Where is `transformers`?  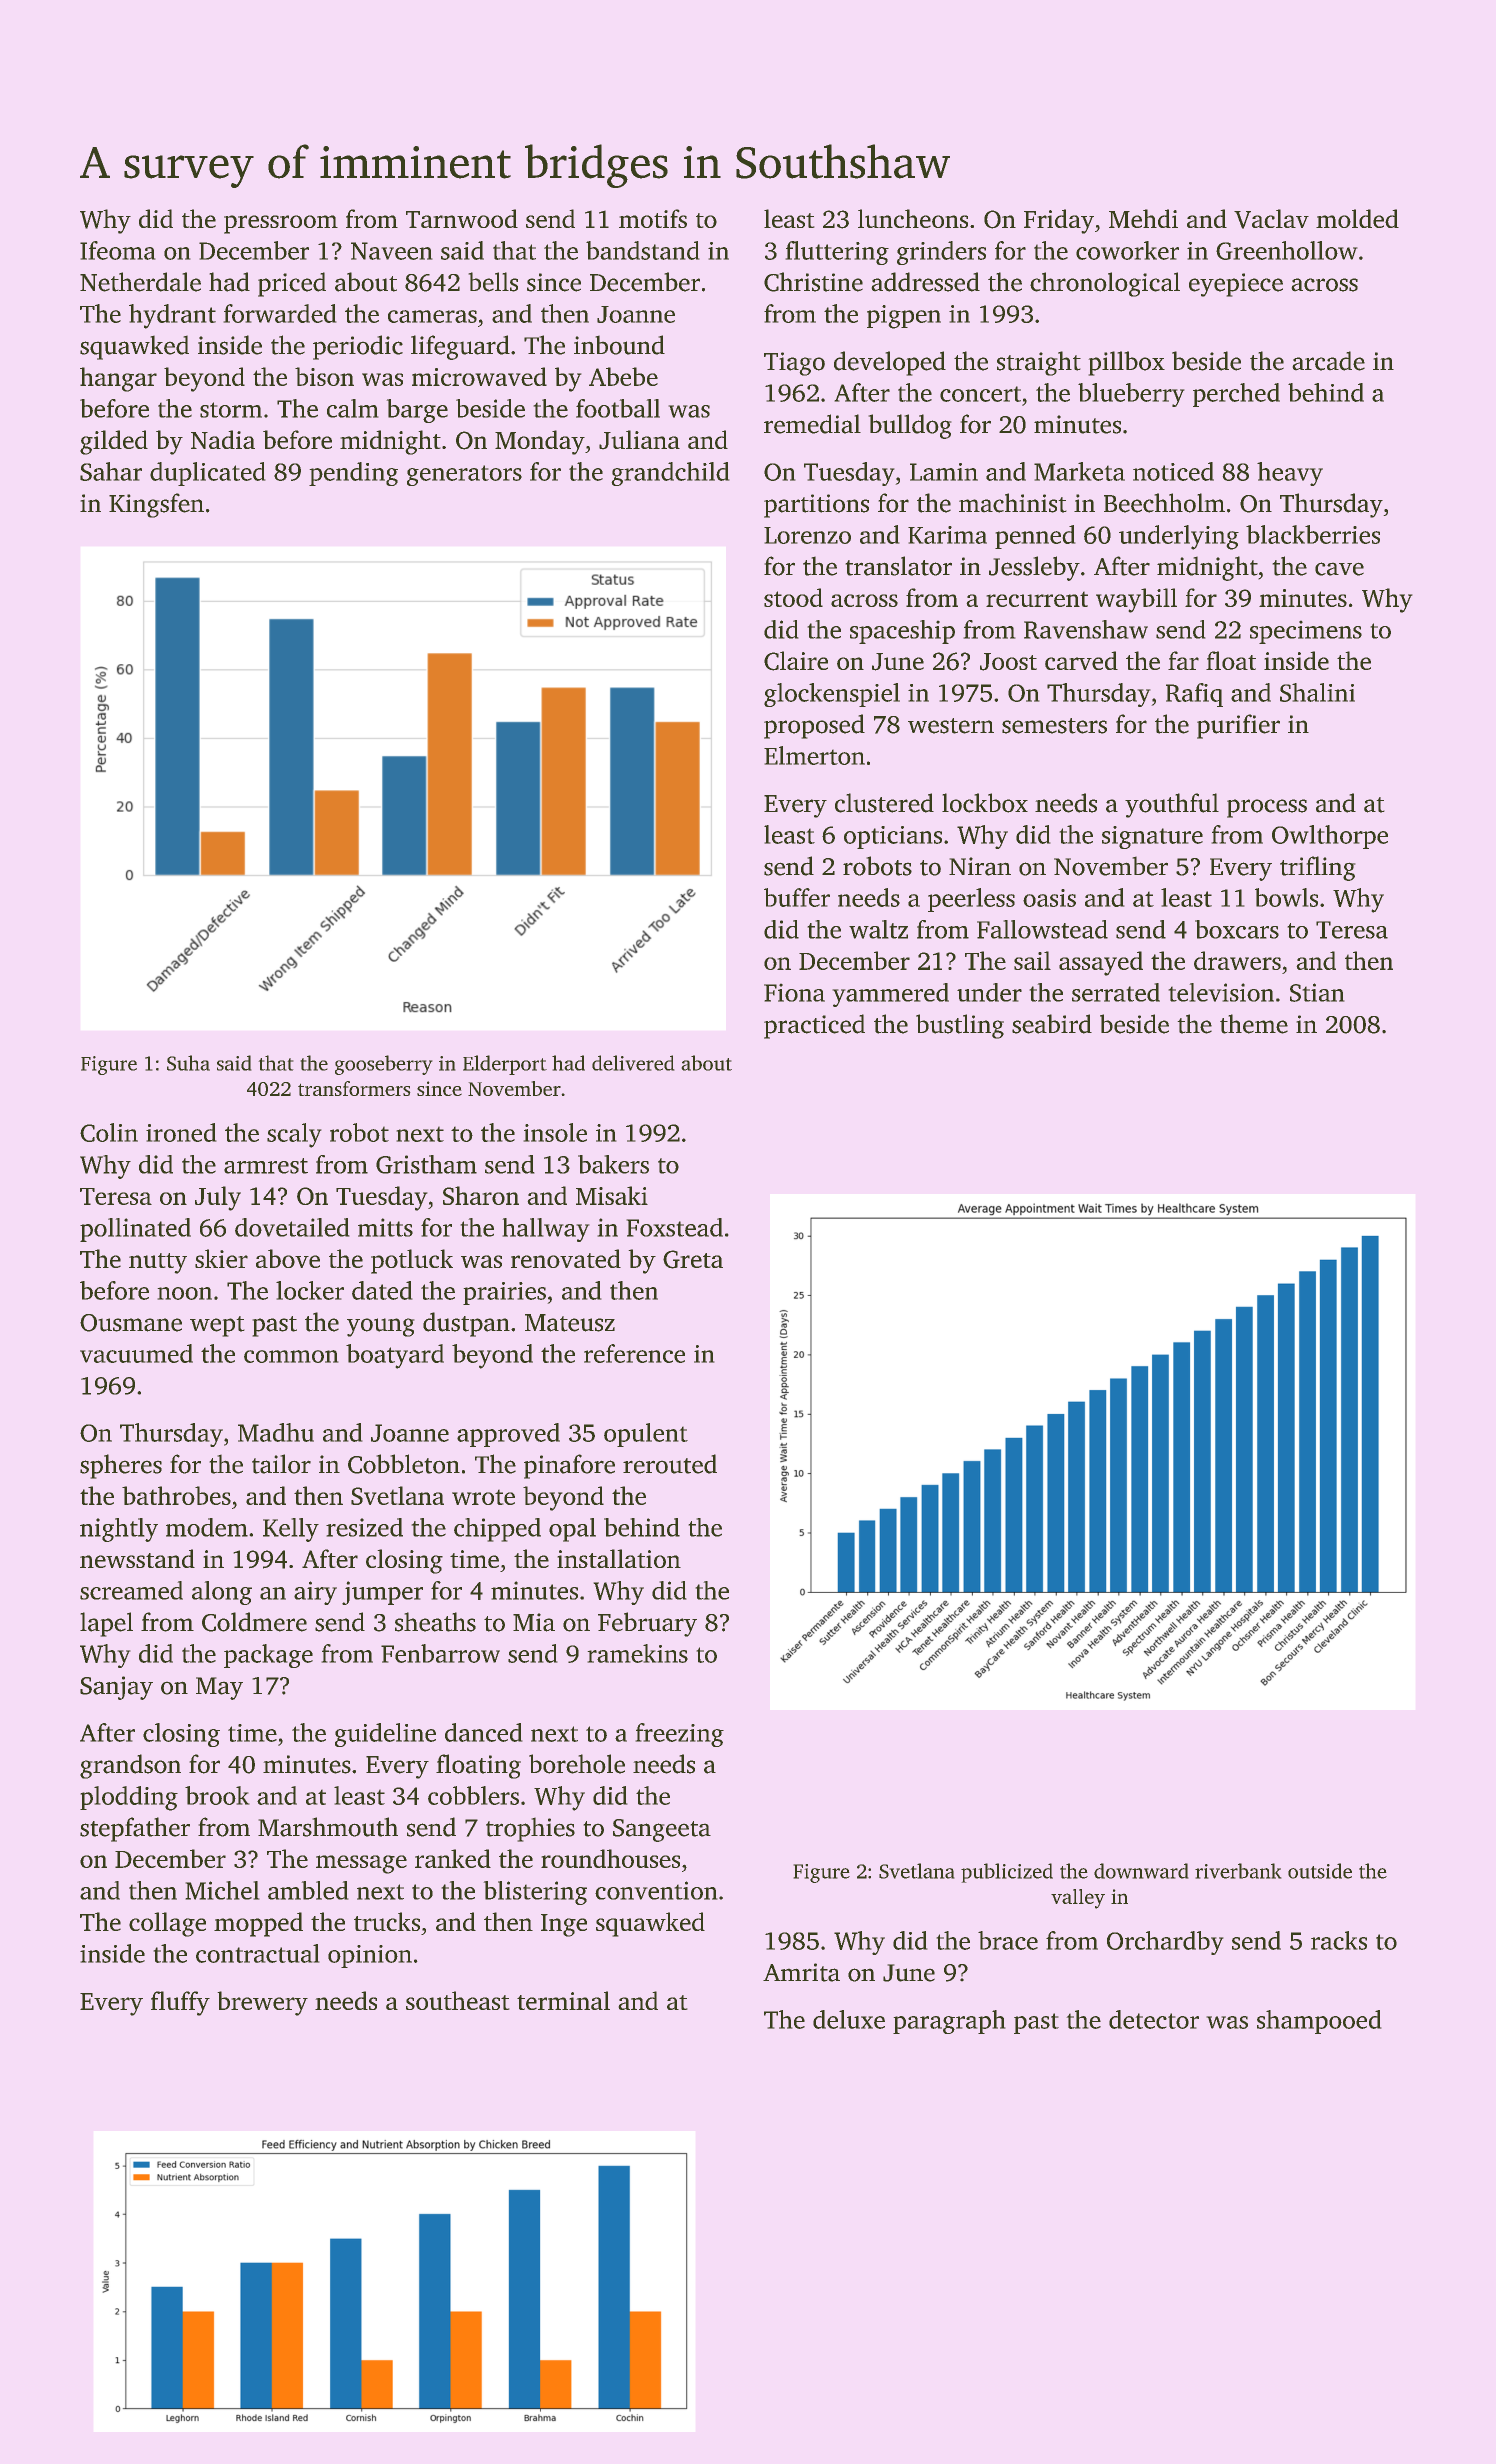 transformers is located at coordinates (354, 1088).
